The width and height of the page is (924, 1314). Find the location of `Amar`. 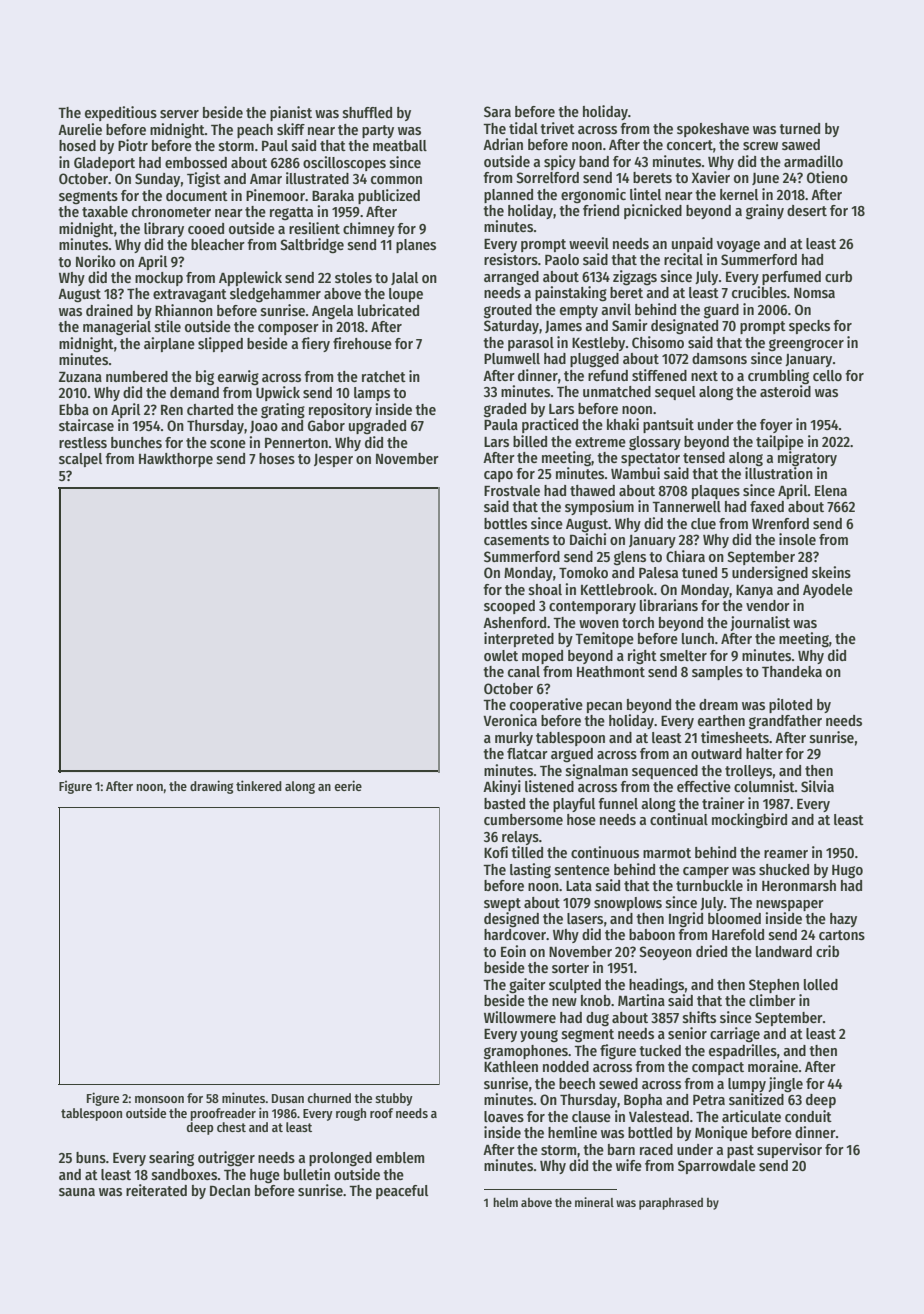

Amar is located at coordinates (266, 179).
